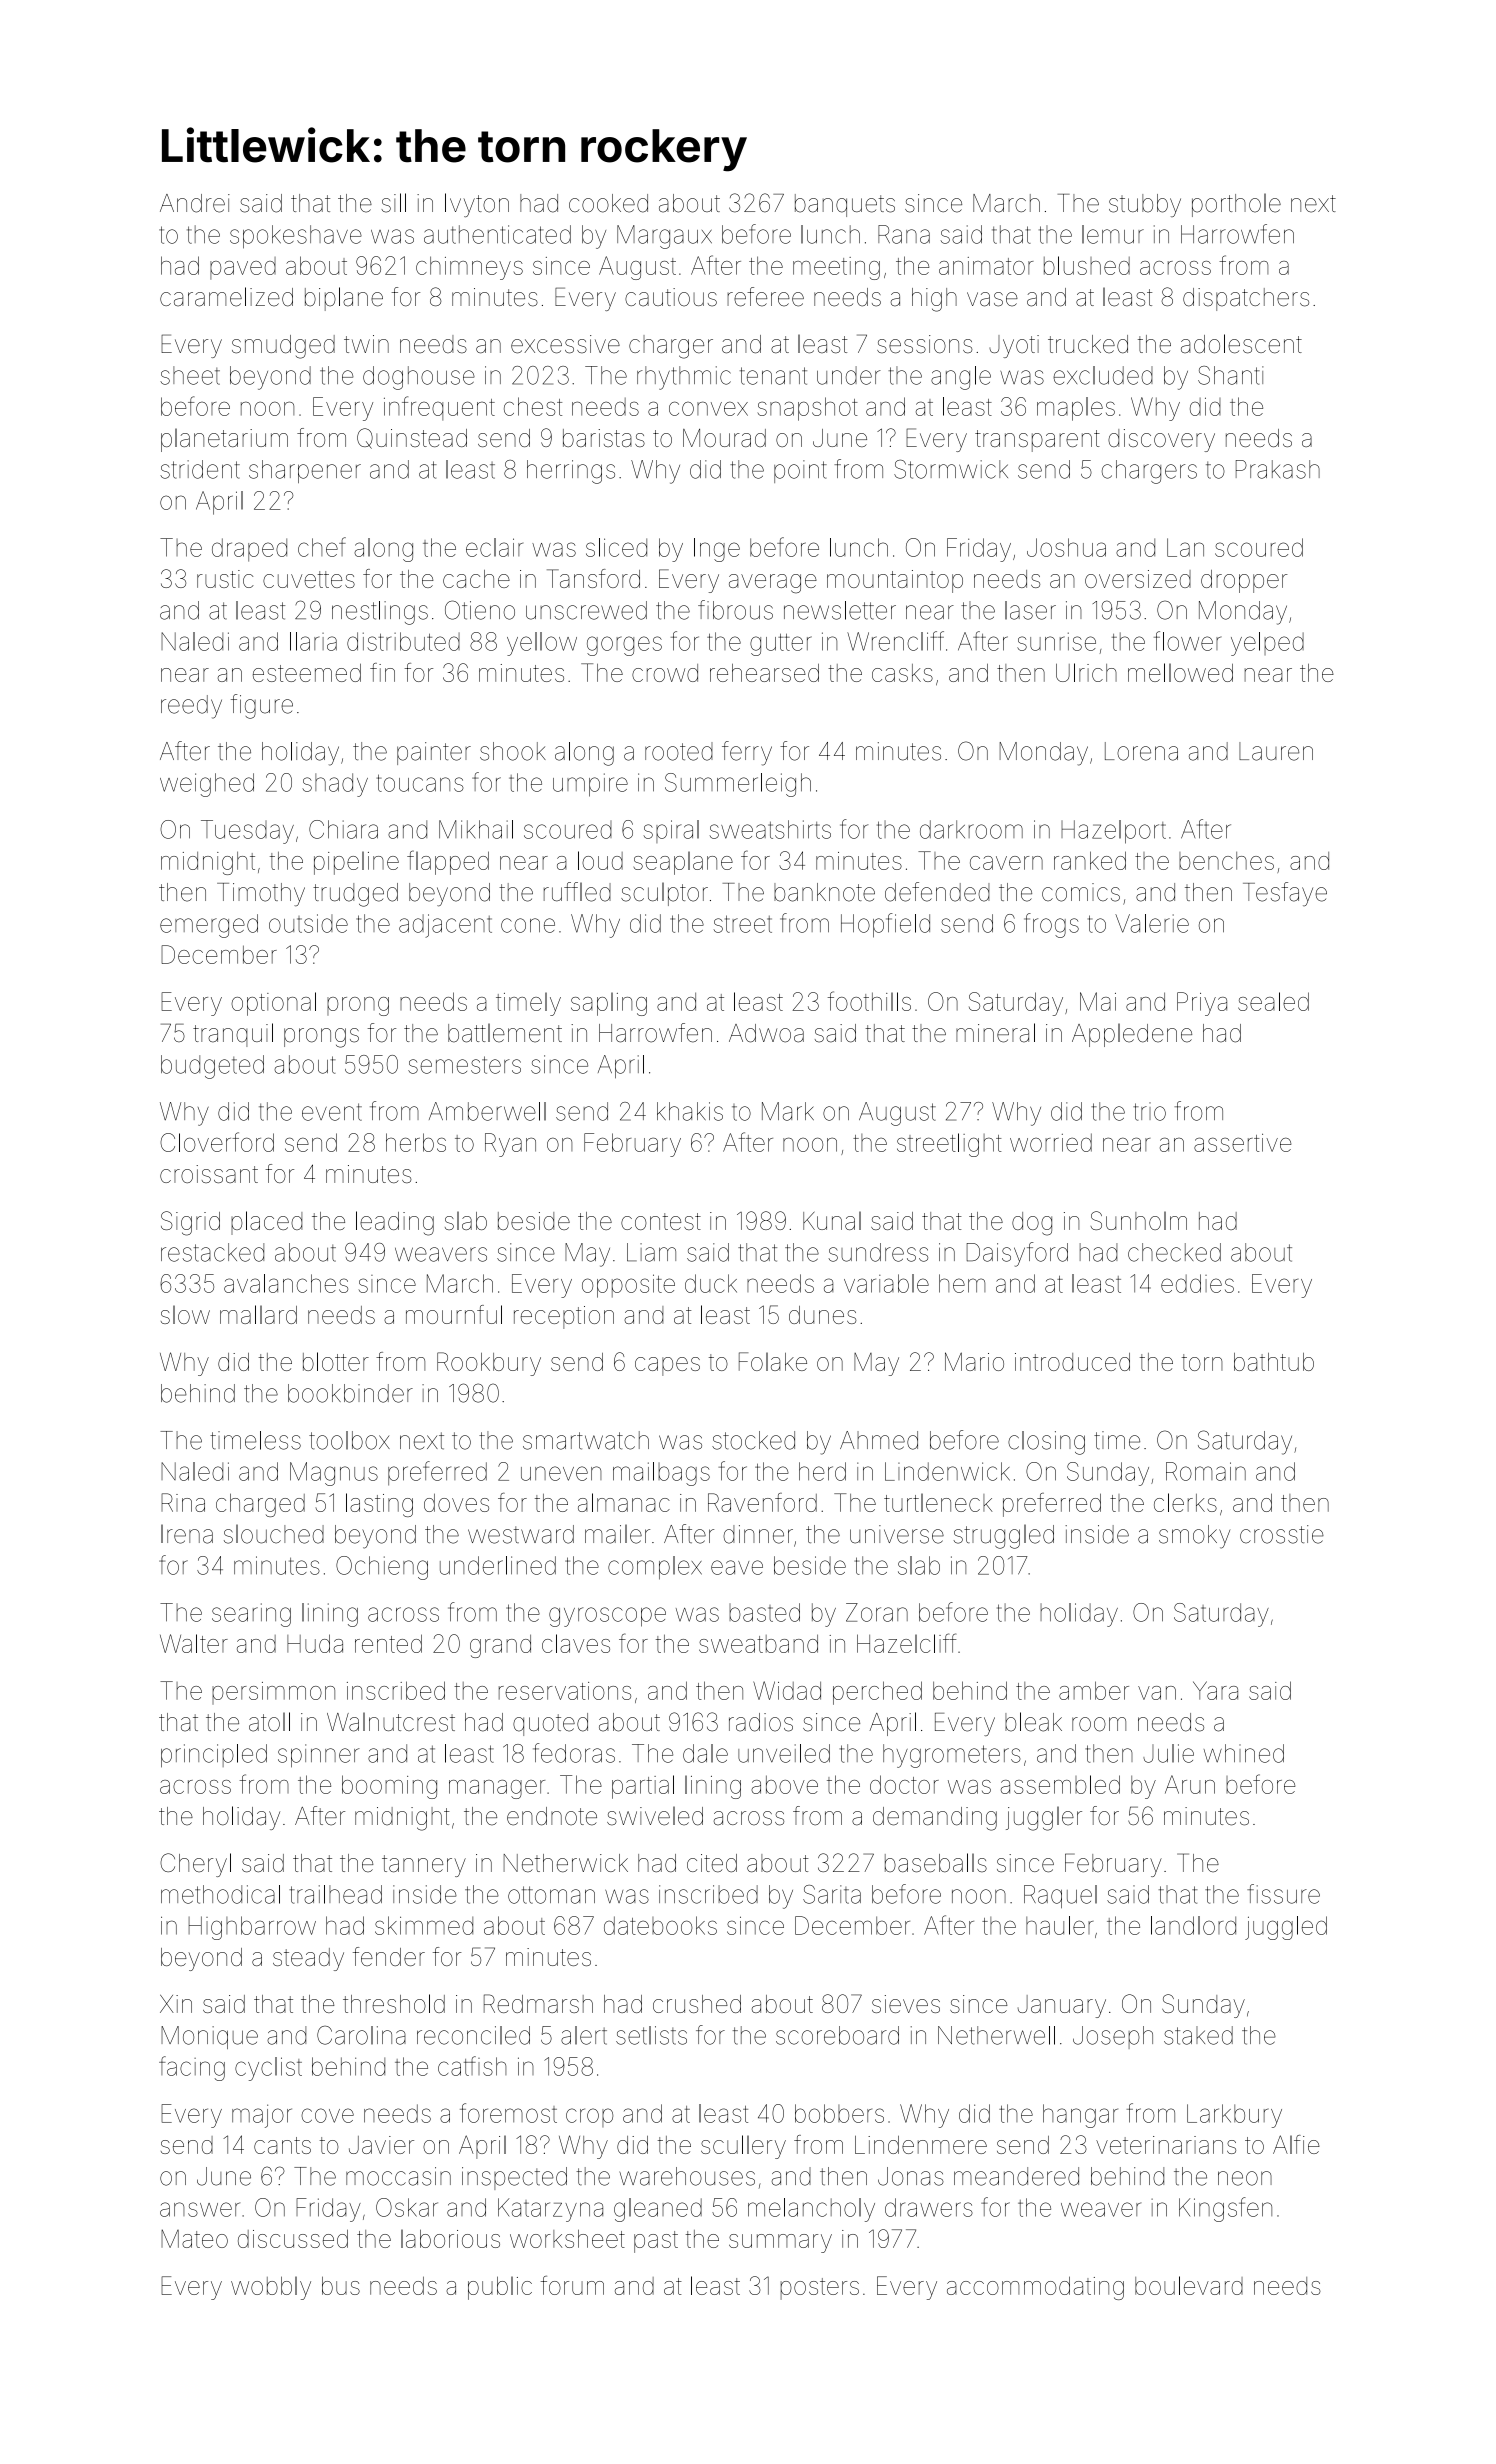  I want to click on Katarzyna, so click(550, 2210).
